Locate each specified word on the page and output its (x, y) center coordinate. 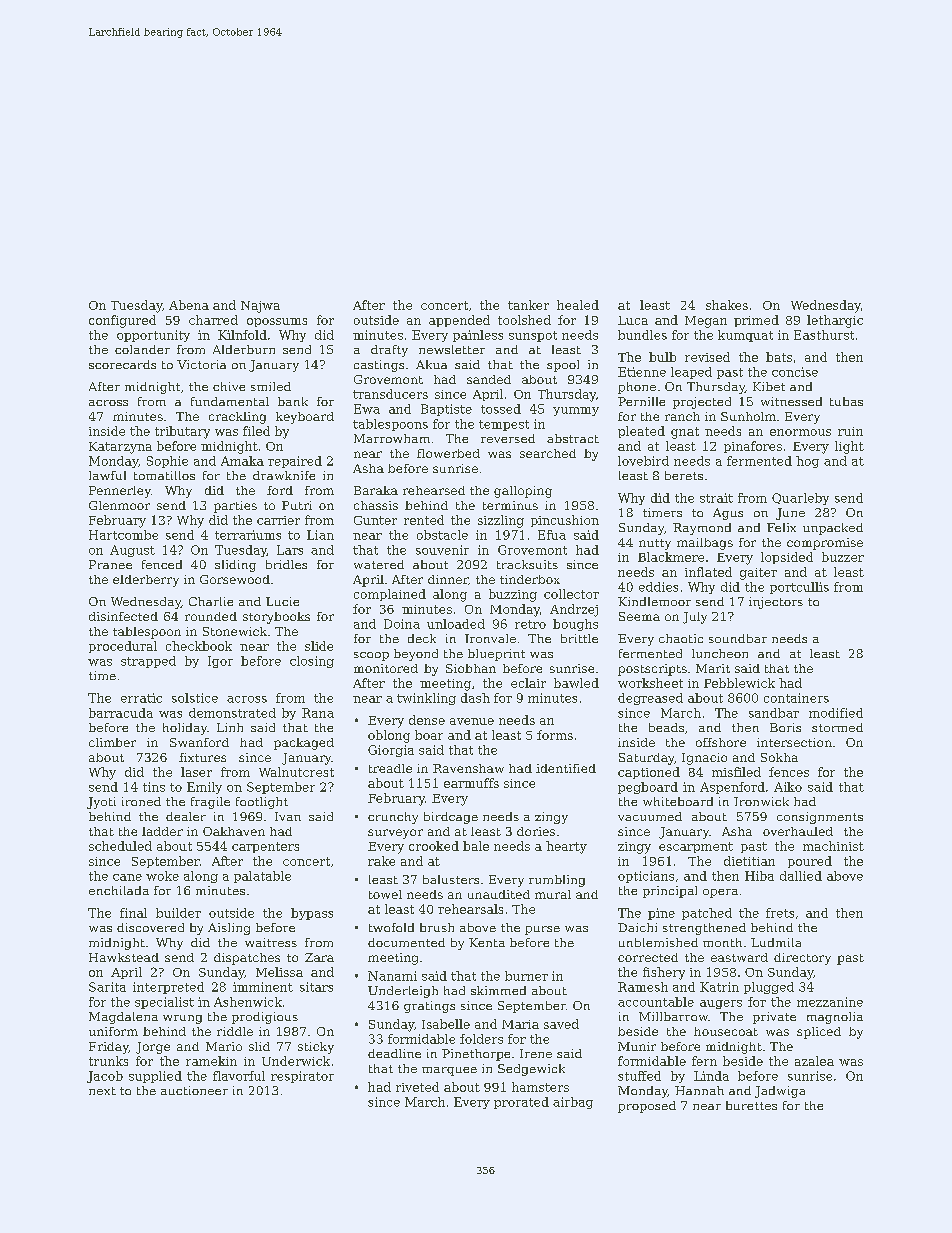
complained (390, 595)
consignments (820, 818)
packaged (304, 744)
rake (381, 861)
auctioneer (194, 1090)
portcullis (799, 588)
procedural (123, 647)
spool (563, 366)
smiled (271, 386)
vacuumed (650, 816)
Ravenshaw (468, 768)
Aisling (229, 929)
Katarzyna (120, 448)
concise (795, 372)
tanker (528, 305)
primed (756, 321)
